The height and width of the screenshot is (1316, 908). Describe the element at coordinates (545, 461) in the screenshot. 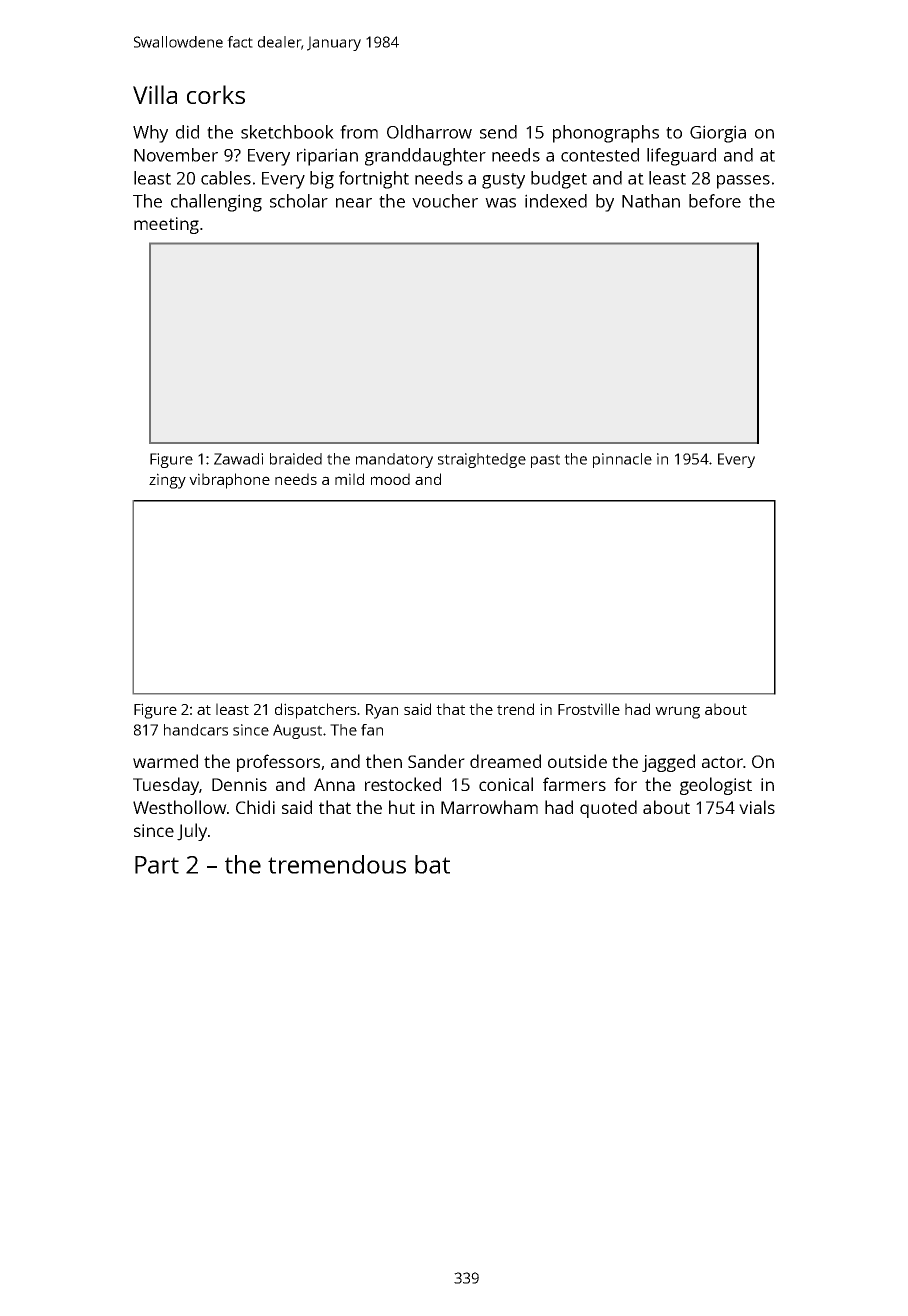

I see `past` at that location.
